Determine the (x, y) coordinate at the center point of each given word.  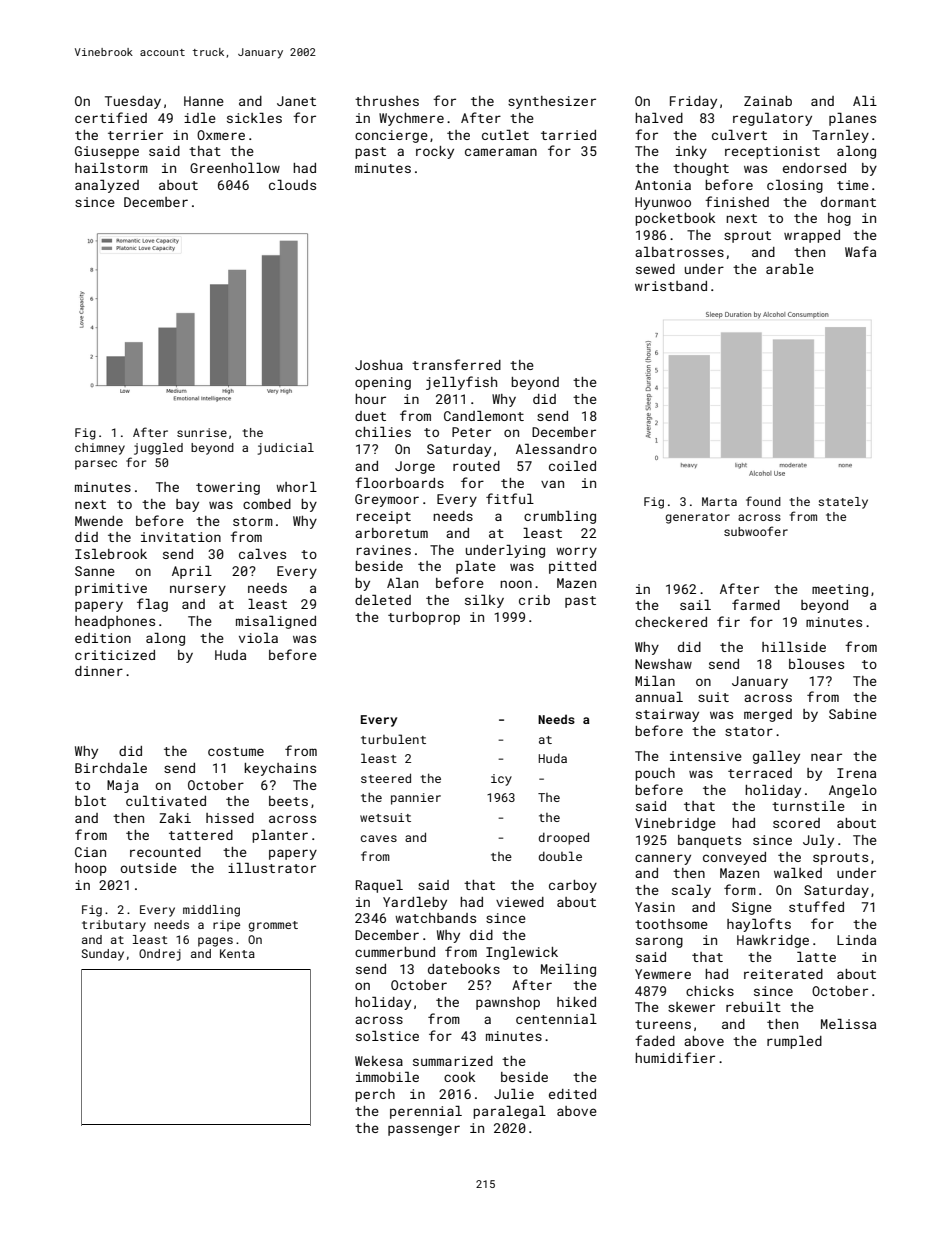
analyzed (107, 186)
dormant (848, 202)
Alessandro (556, 449)
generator (698, 518)
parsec (96, 465)
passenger (424, 1130)
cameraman (501, 152)
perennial (426, 1112)
